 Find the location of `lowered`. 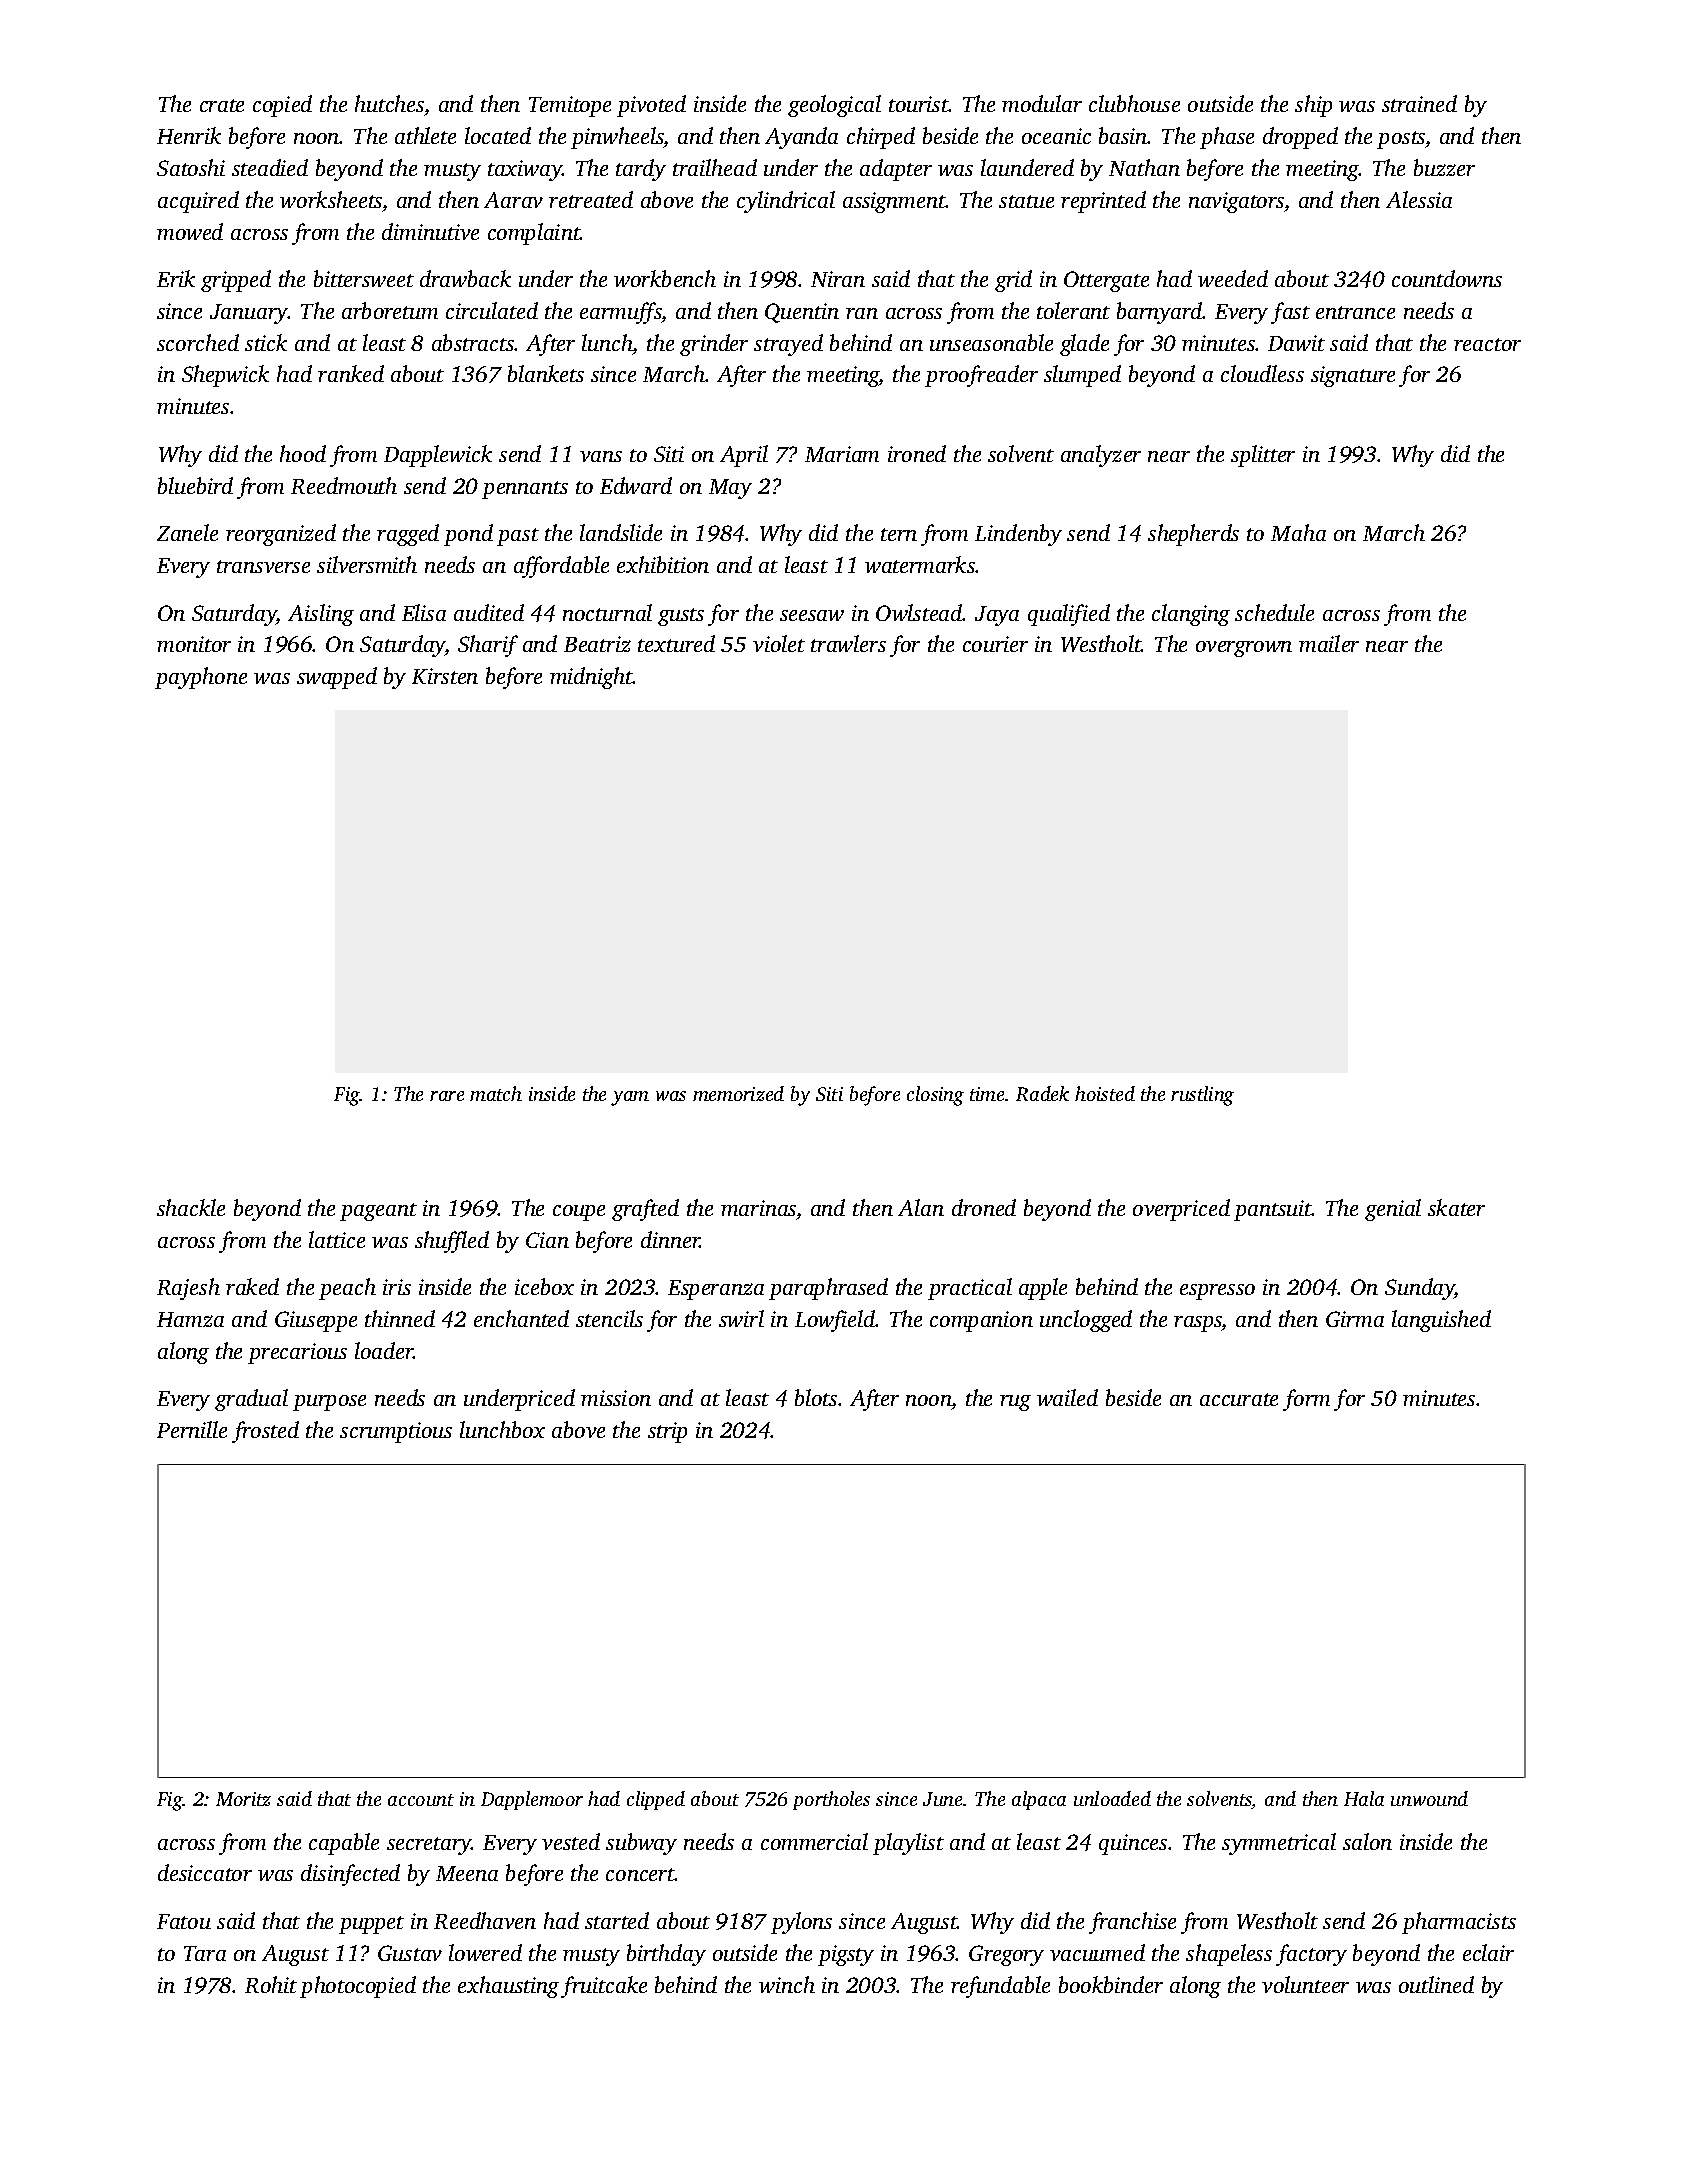

lowered is located at coordinates (485, 1952).
